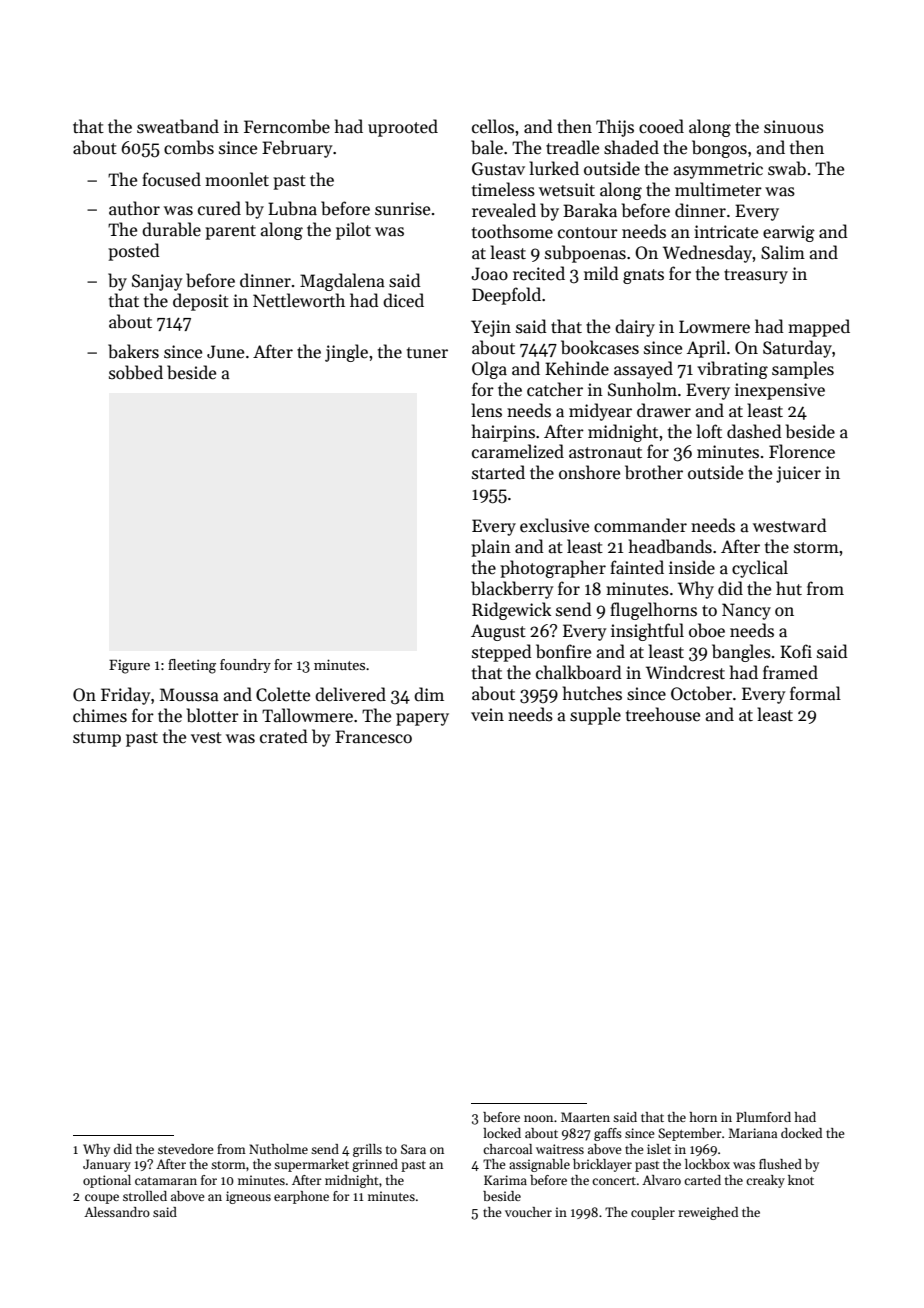  What do you see at coordinates (117, 1212) in the screenshot?
I see `Alessandro` at bounding box center [117, 1212].
